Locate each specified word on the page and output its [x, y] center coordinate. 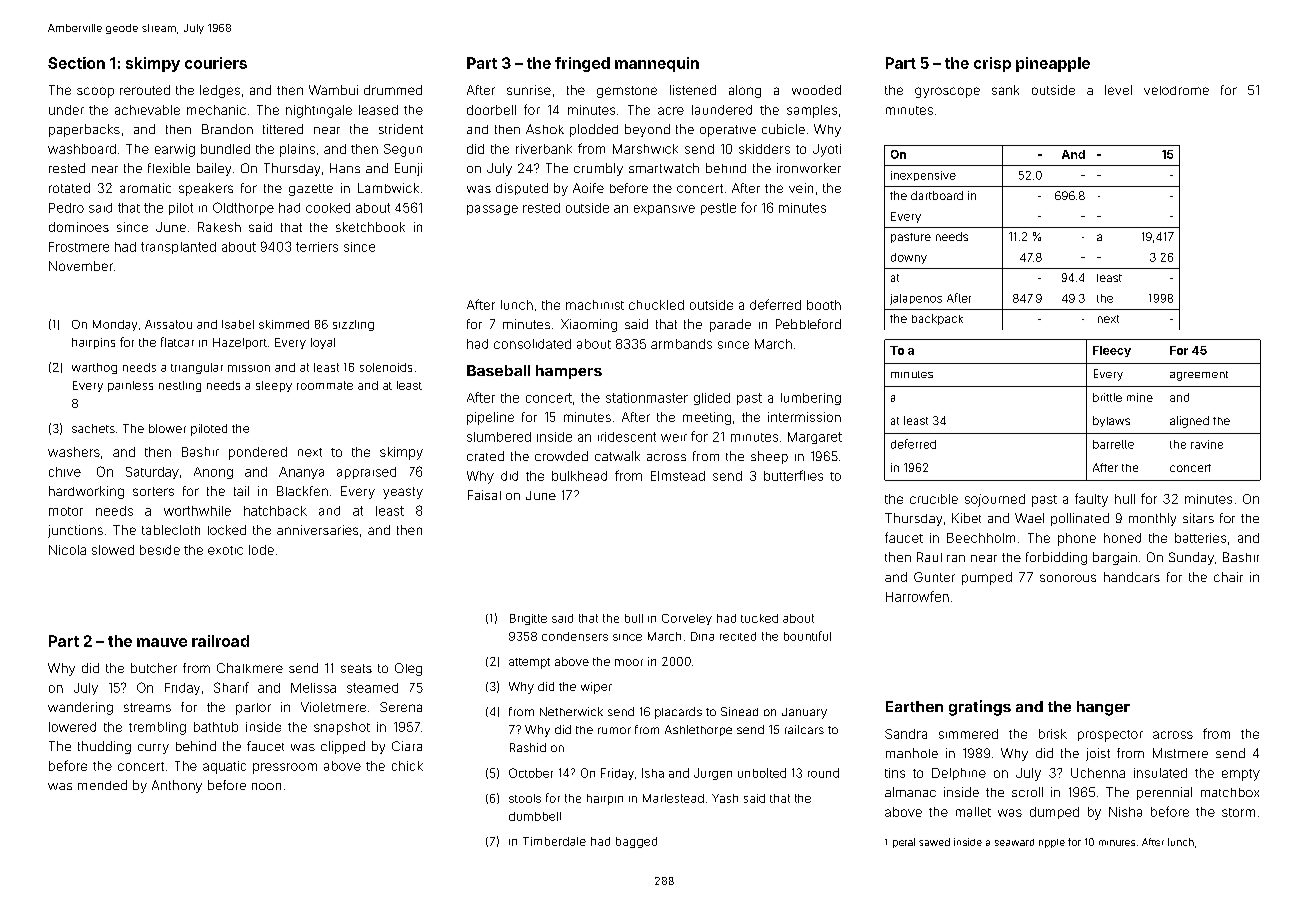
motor [66, 511]
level [1118, 90]
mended [102, 785]
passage [492, 210]
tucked [759, 618]
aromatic [145, 188]
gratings [980, 708]
